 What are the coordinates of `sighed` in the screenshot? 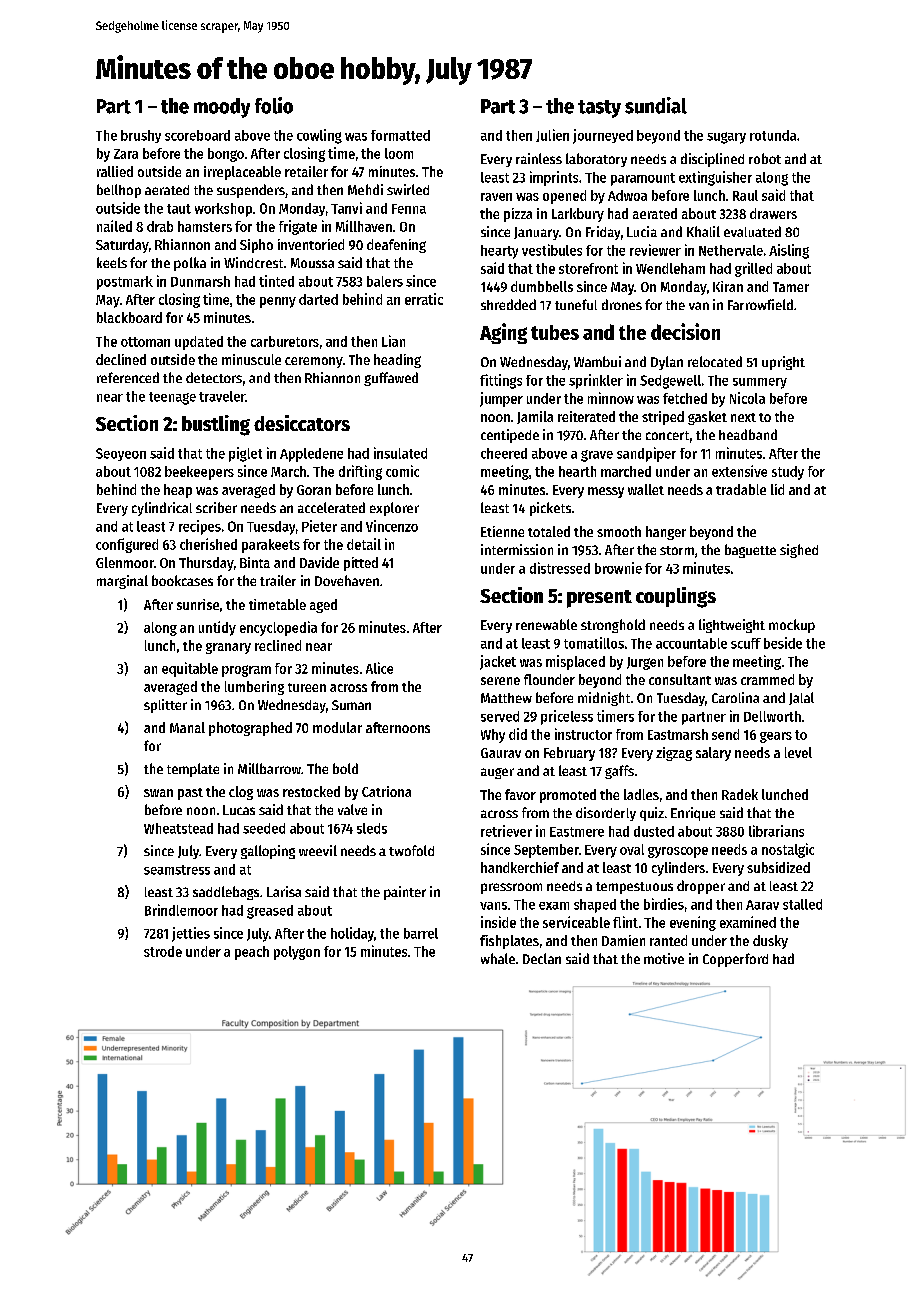 It's located at (799, 551).
